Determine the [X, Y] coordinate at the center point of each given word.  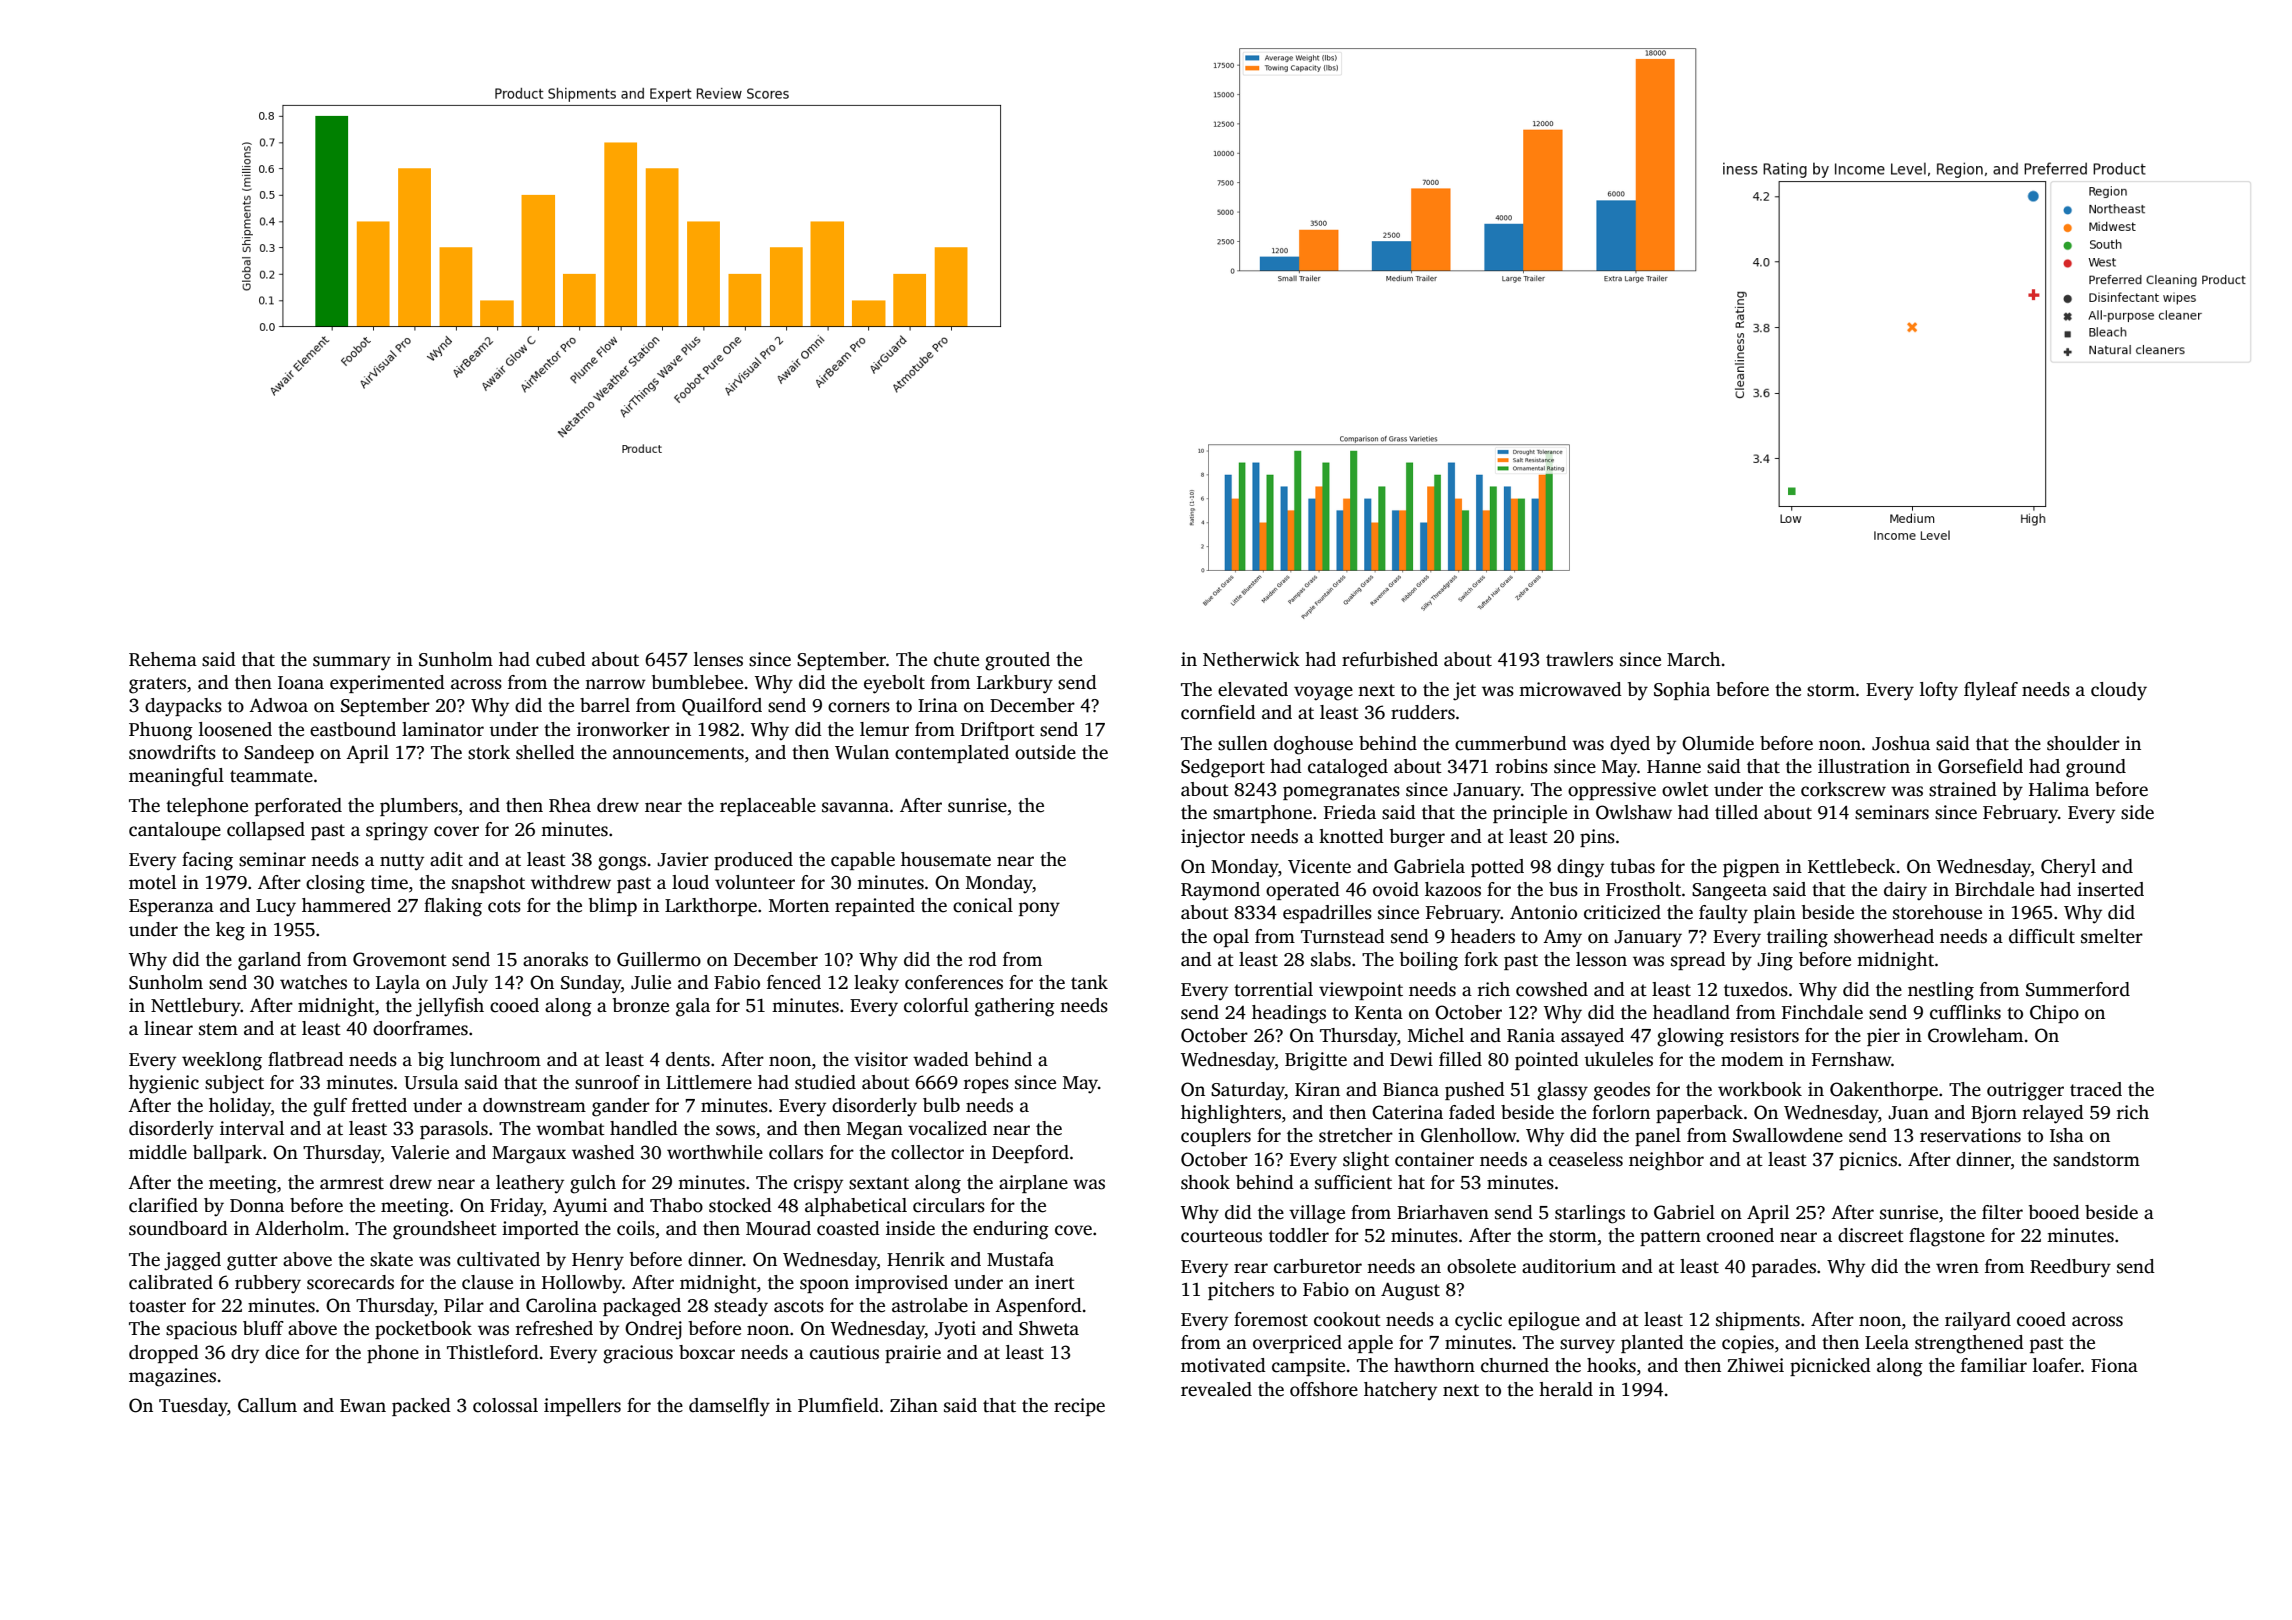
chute [956, 659]
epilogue [1544, 1321]
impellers [582, 1407]
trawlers [1579, 659]
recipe [1079, 1407]
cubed [561, 659]
